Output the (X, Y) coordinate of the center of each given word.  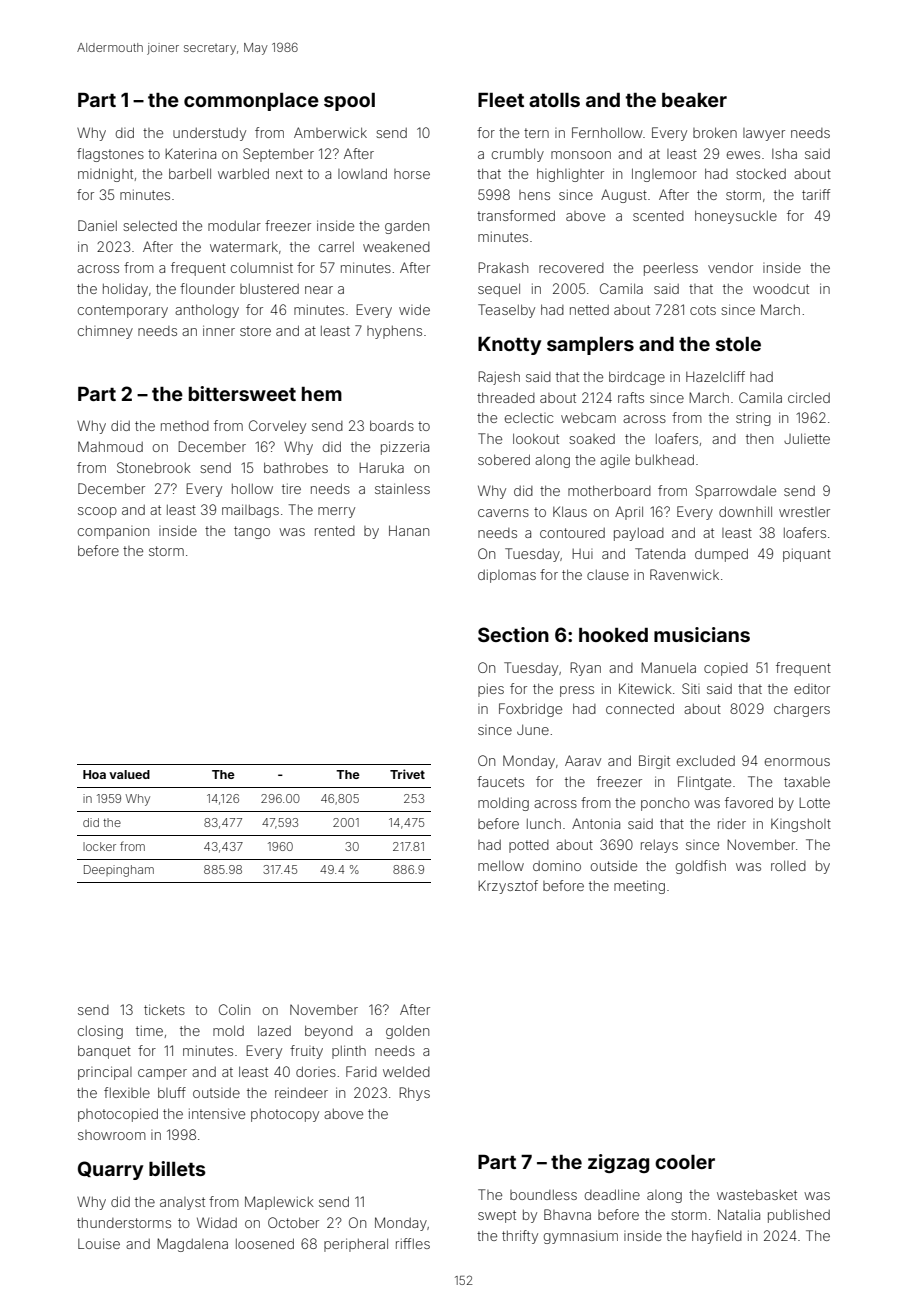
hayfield (717, 1237)
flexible (127, 1092)
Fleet (501, 100)
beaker (694, 100)
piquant (807, 555)
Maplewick (279, 1203)
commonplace (251, 102)
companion (113, 532)
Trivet (407, 774)
